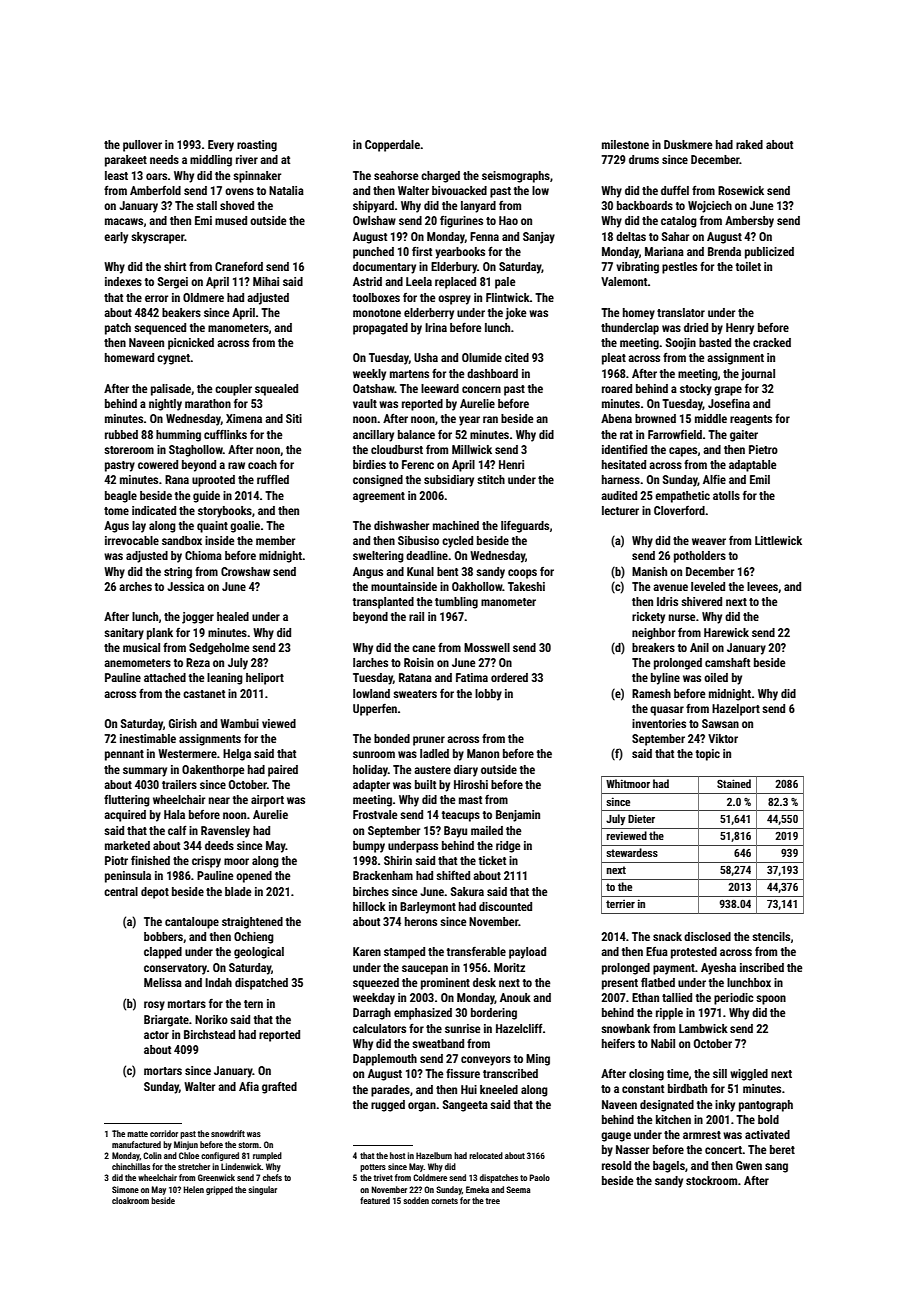  I want to click on camshaft, so click(727, 662).
